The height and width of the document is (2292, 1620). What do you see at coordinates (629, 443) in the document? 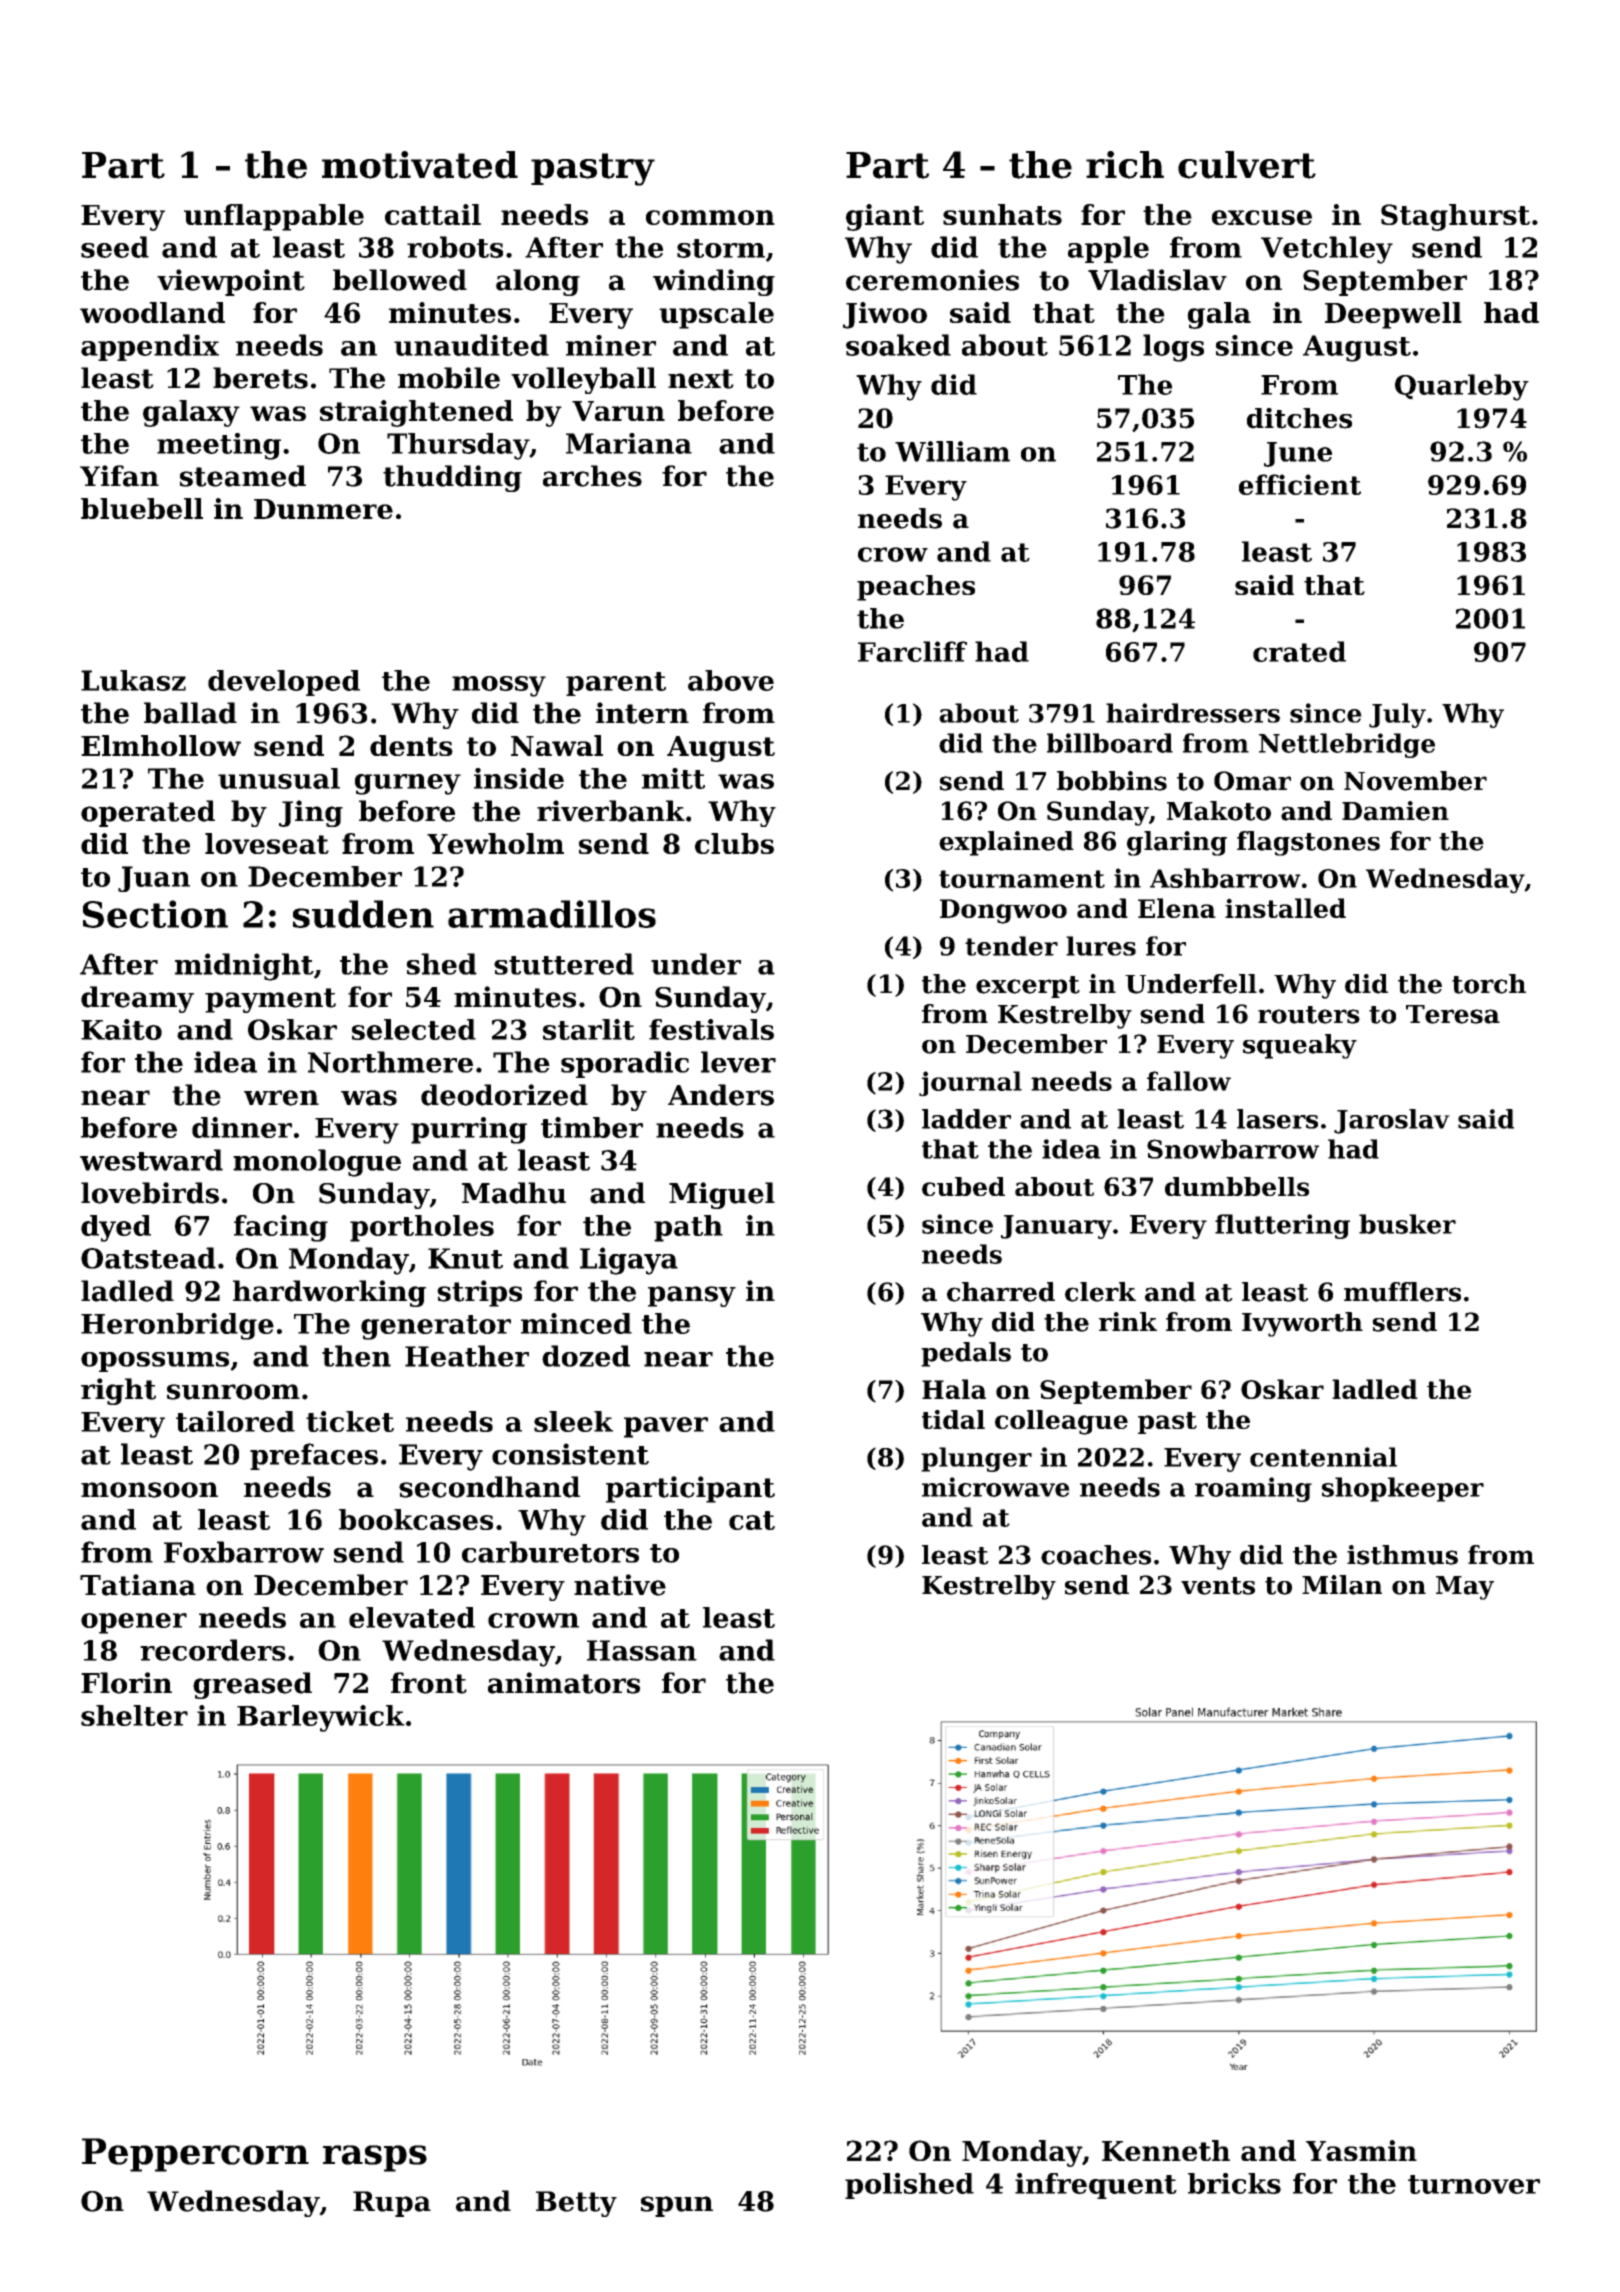
I see `Mariana` at bounding box center [629, 443].
